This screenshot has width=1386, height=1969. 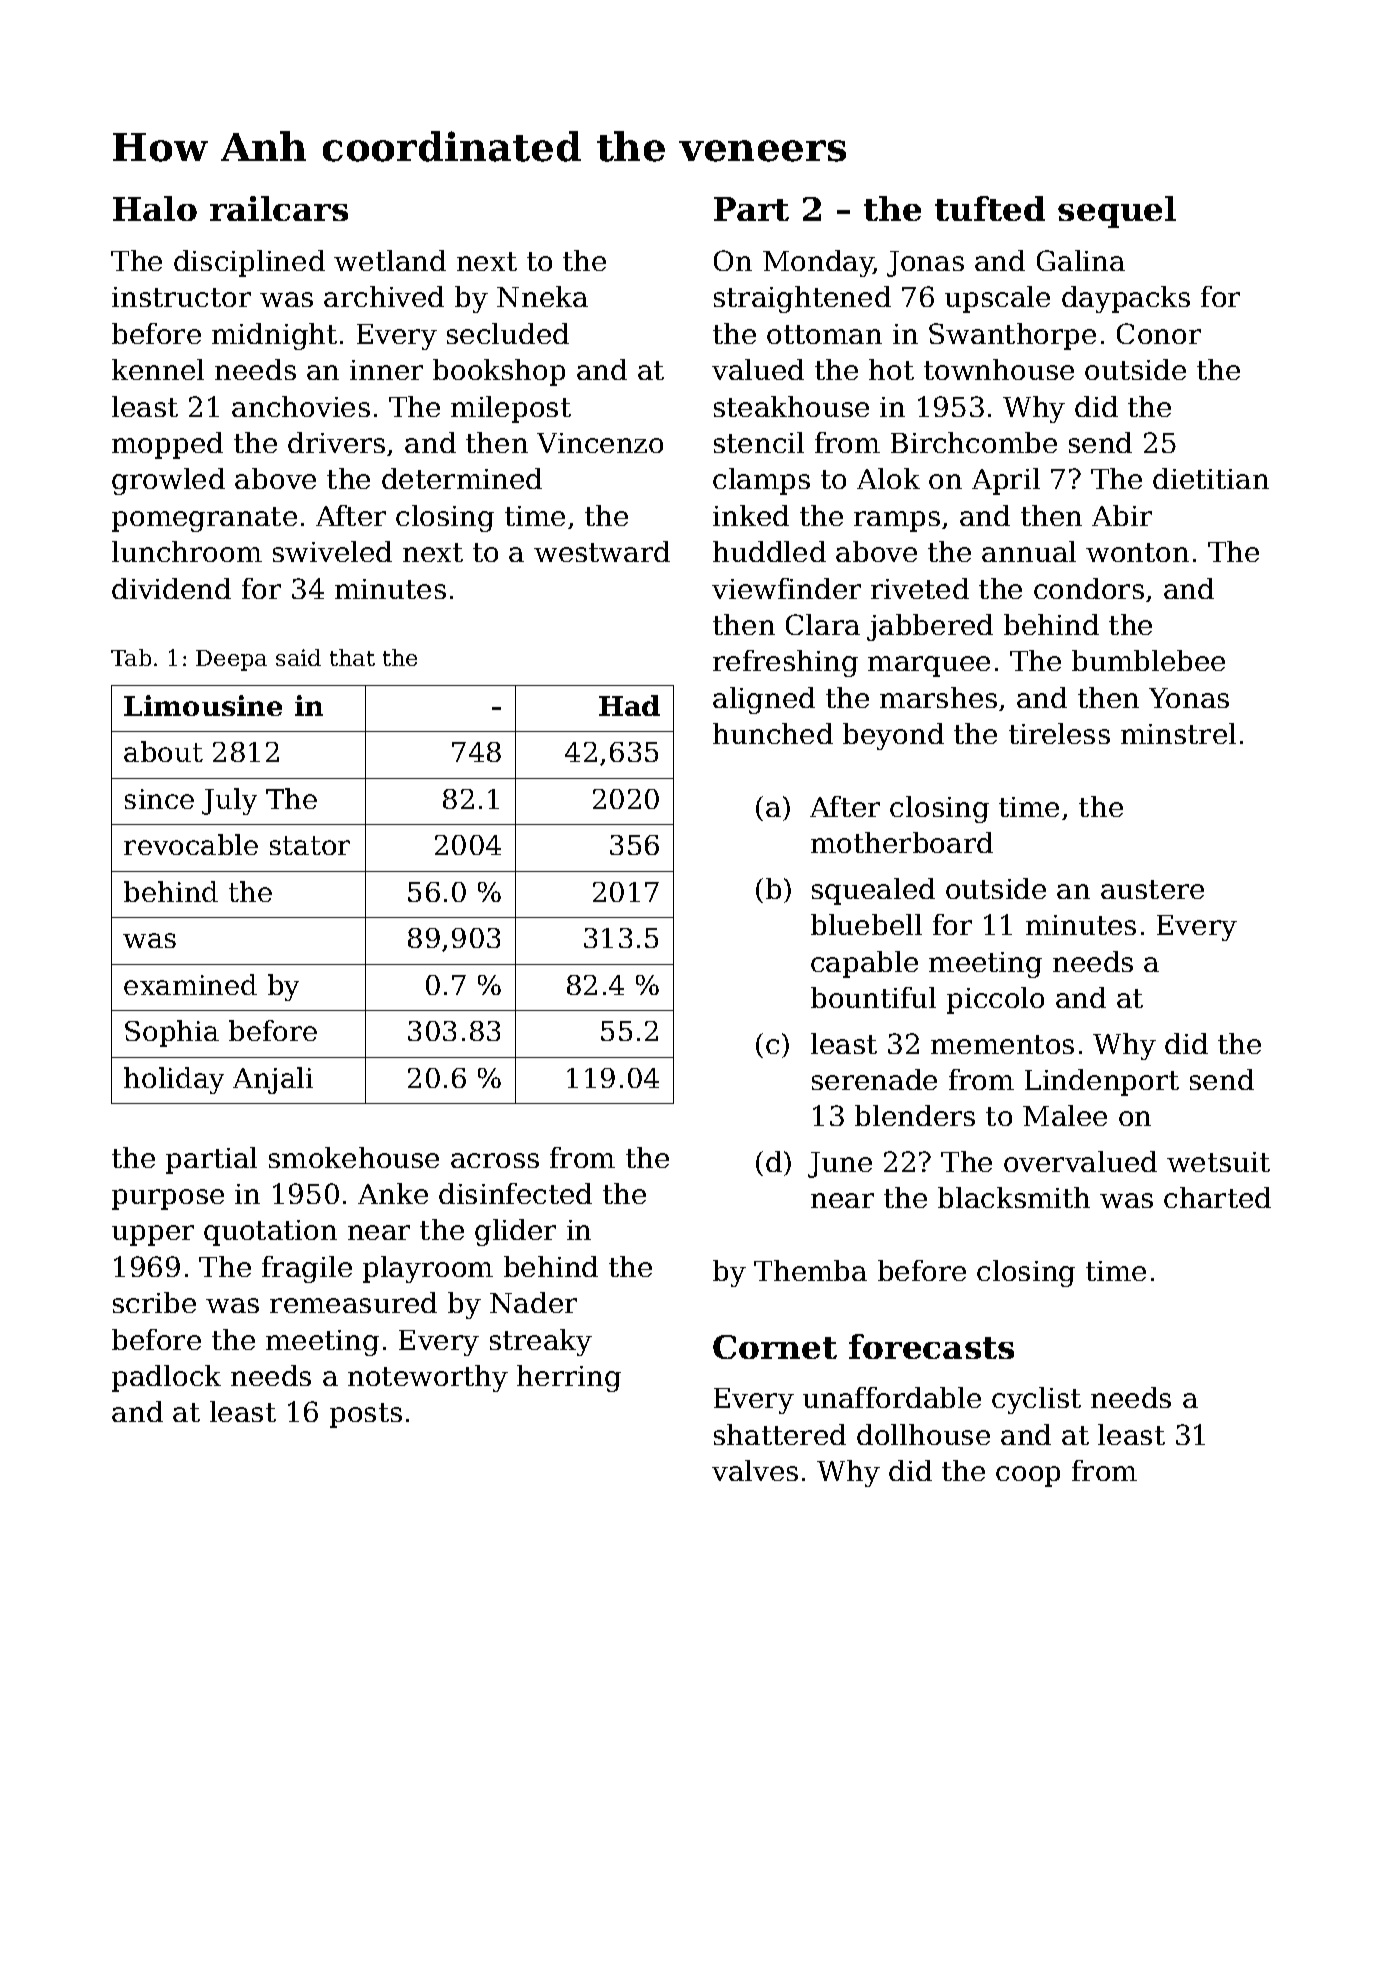 I want to click on posts, so click(x=366, y=1415).
